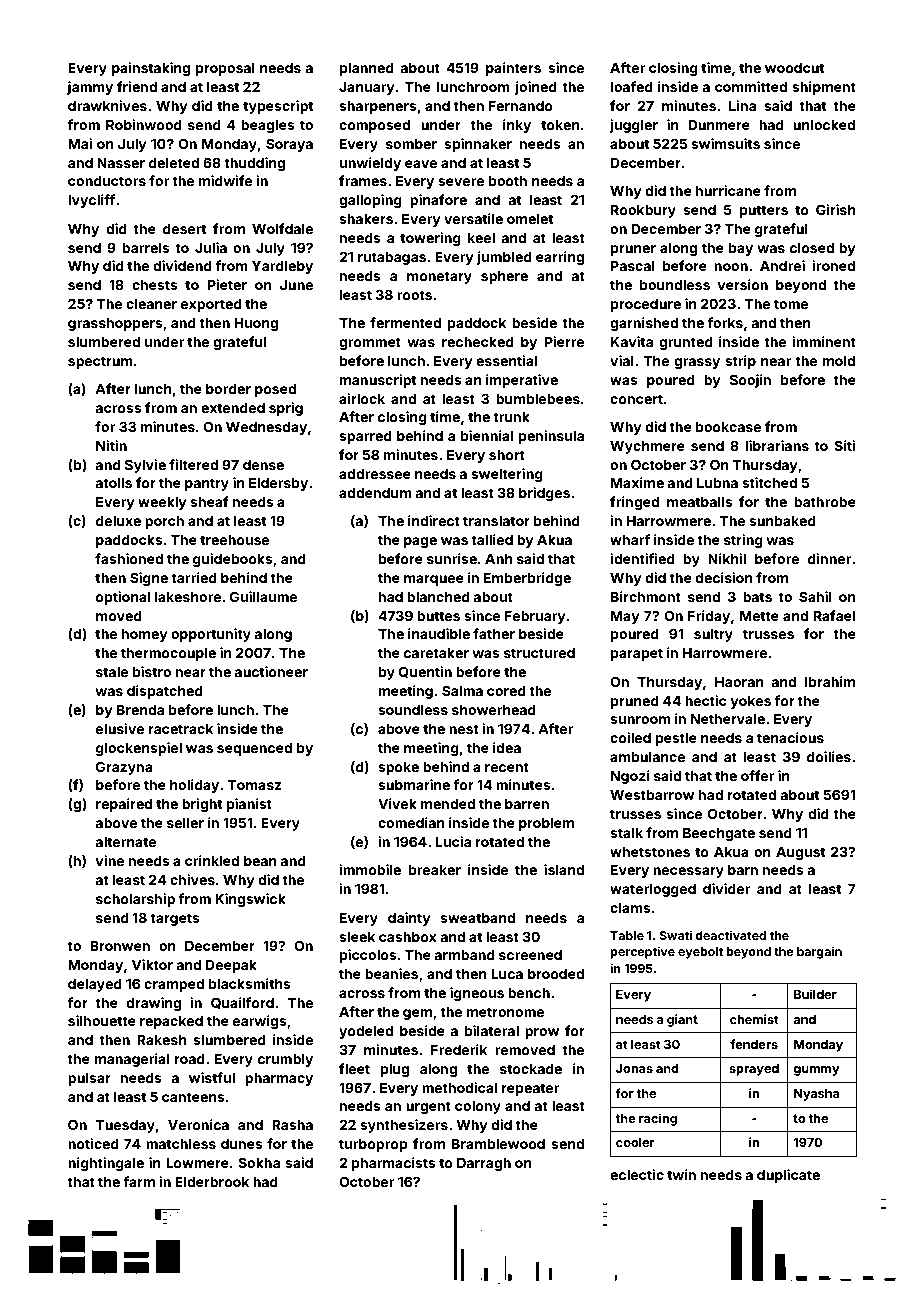 The width and height of the screenshot is (924, 1308). What do you see at coordinates (728, 190) in the screenshot?
I see `hurricane` at bounding box center [728, 190].
